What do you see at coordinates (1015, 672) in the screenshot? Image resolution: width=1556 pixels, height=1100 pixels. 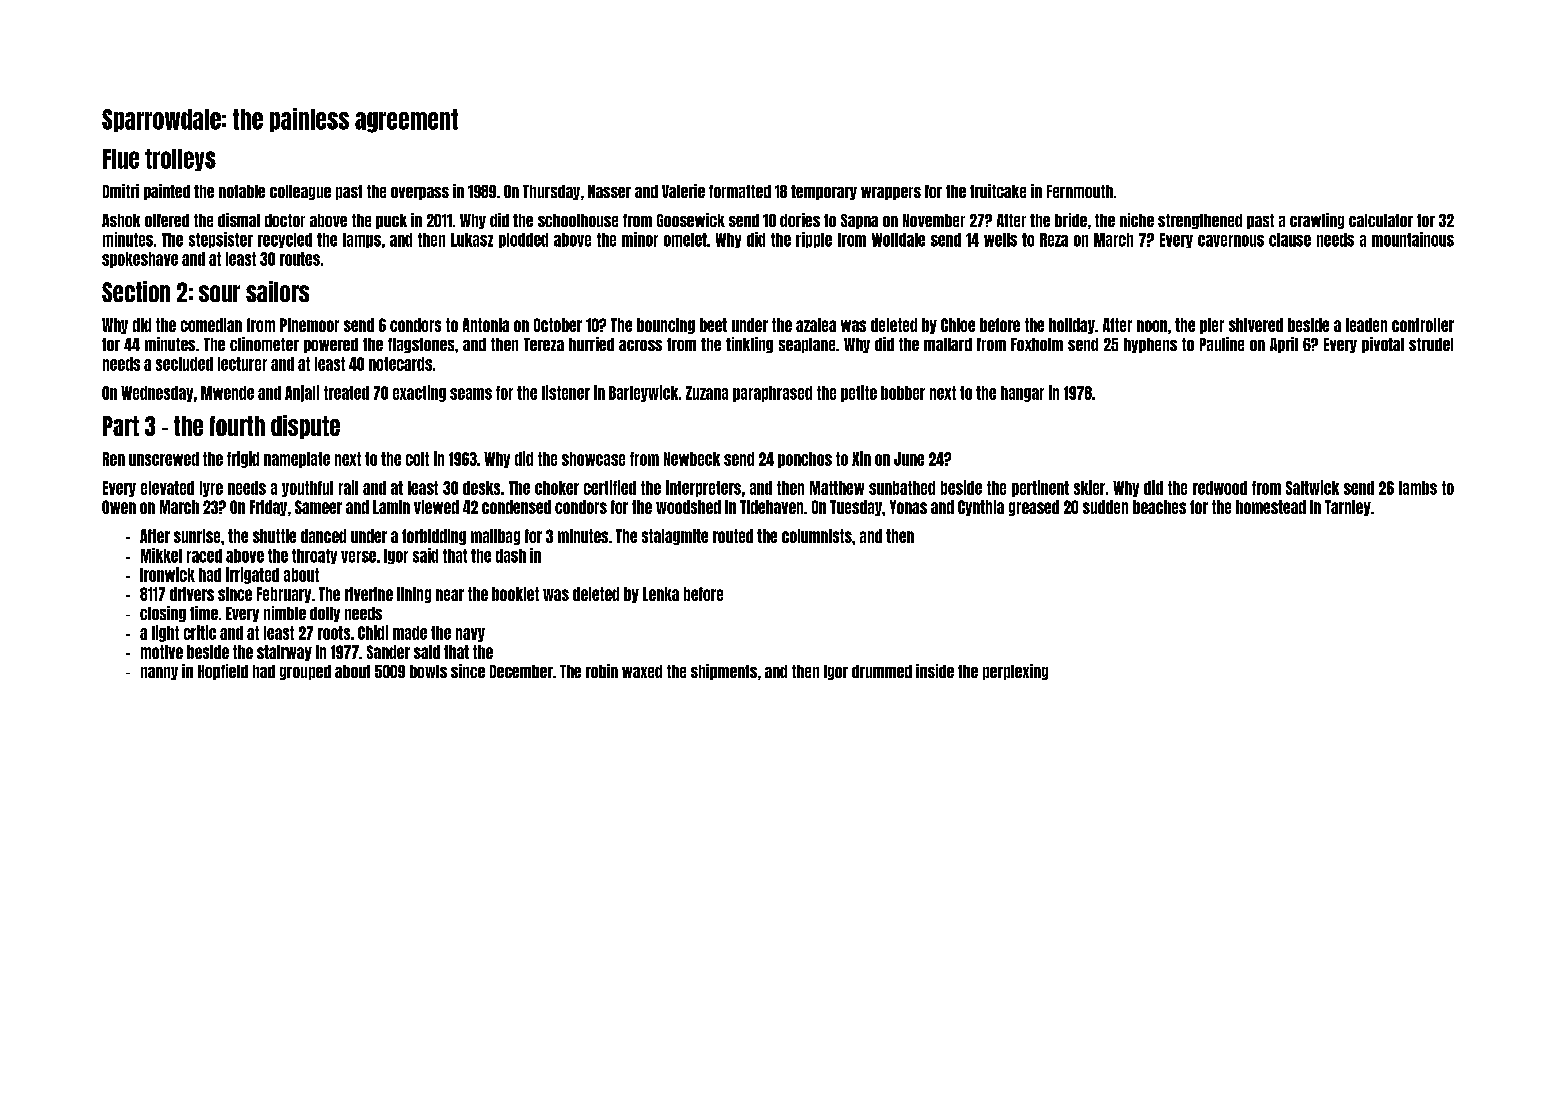 I see `perplexing` at bounding box center [1015, 672].
